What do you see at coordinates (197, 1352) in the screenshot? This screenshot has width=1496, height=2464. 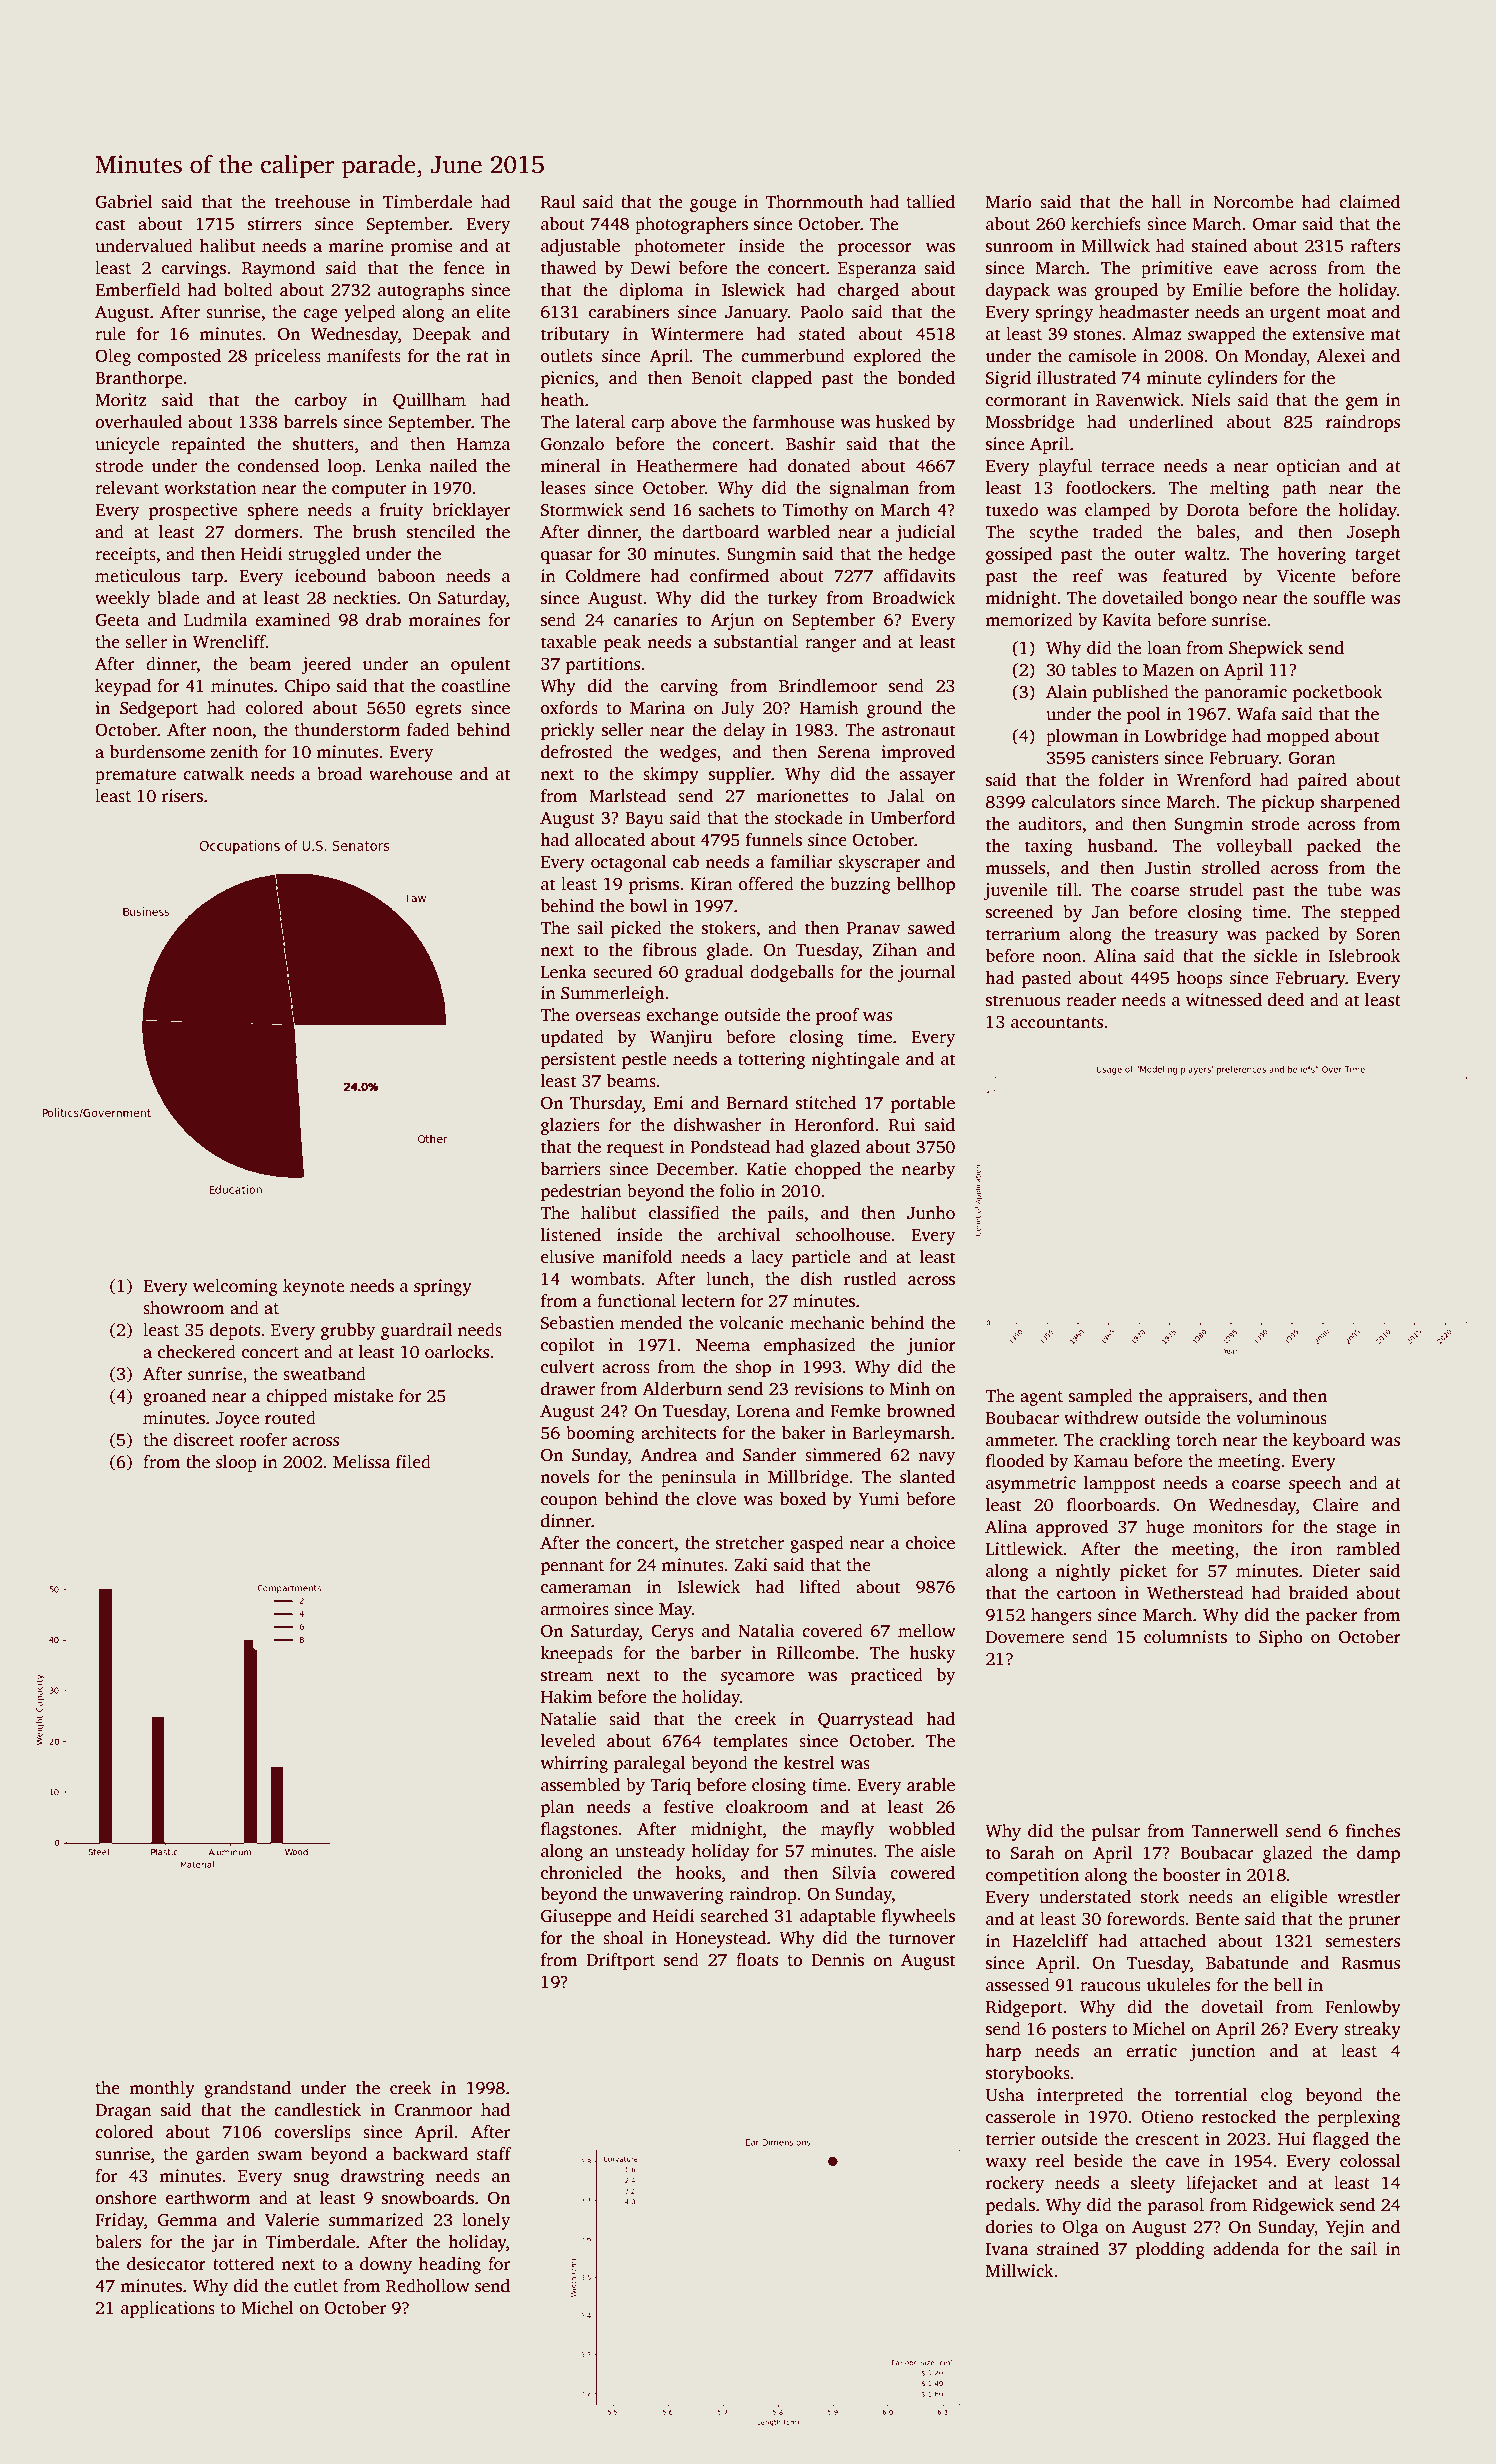 I see `checkered` at bounding box center [197, 1352].
